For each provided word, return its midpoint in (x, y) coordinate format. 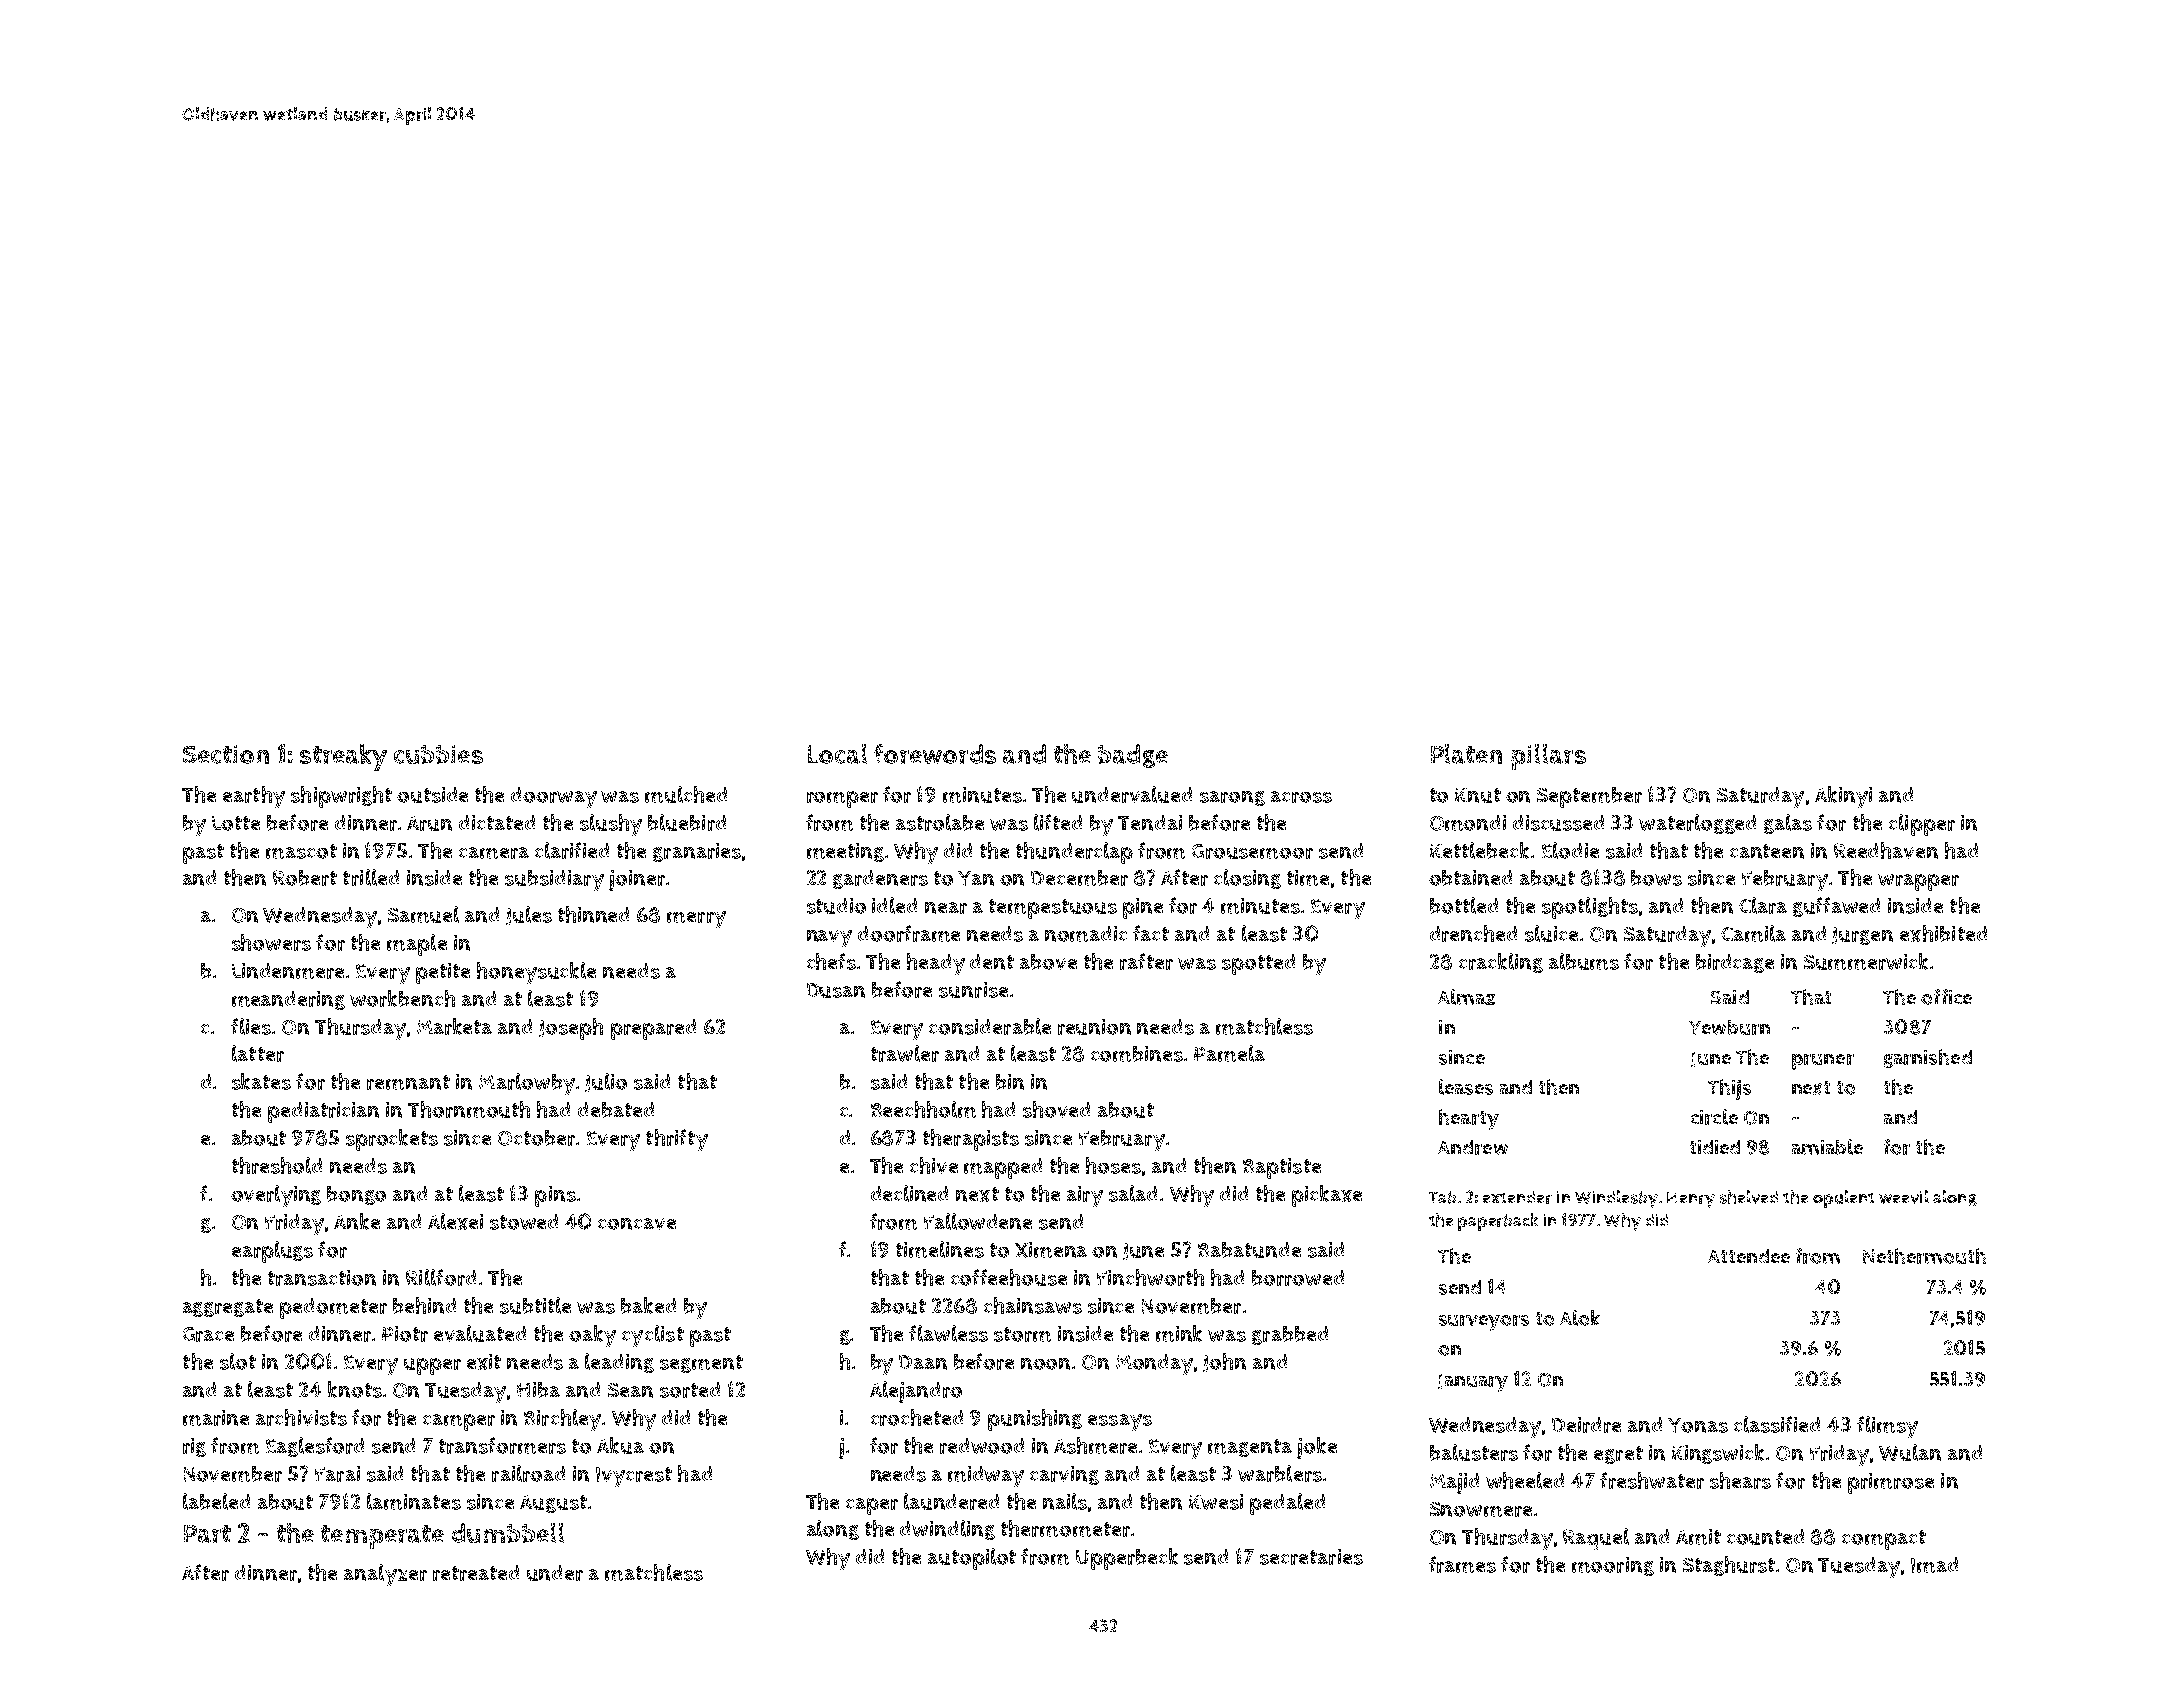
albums (1584, 961)
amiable (1827, 1147)
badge (1133, 756)
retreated (476, 1573)
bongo (356, 1195)
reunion (1094, 1027)
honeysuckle (536, 973)
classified (1777, 1424)
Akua (620, 1445)
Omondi (1468, 823)
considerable (990, 1026)
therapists (971, 1140)
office (1946, 997)
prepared (653, 1029)
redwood (982, 1446)
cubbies (438, 754)
